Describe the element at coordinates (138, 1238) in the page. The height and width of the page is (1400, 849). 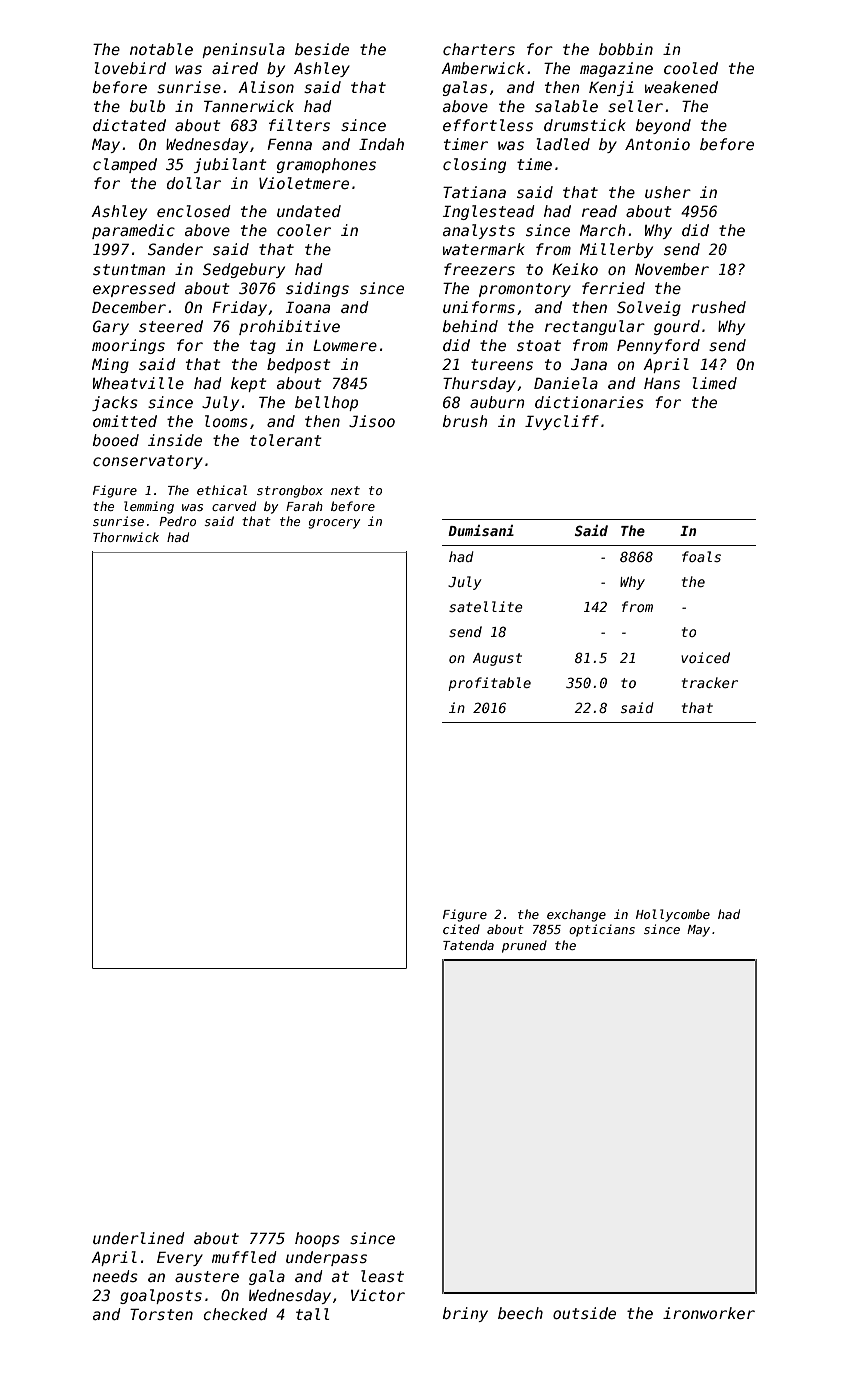
I see `underlined` at that location.
